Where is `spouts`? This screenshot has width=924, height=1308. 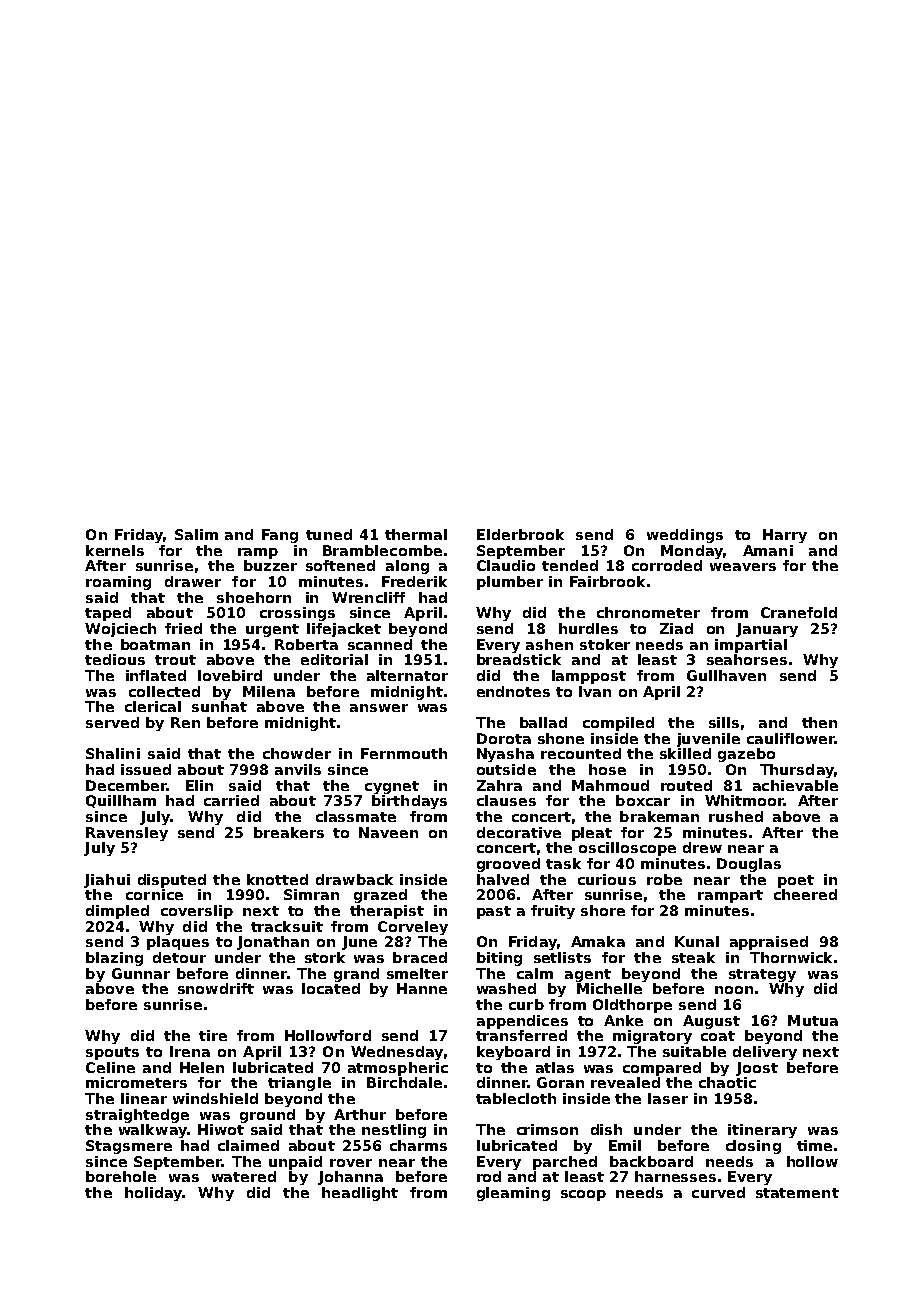 spouts is located at coordinates (112, 1053).
